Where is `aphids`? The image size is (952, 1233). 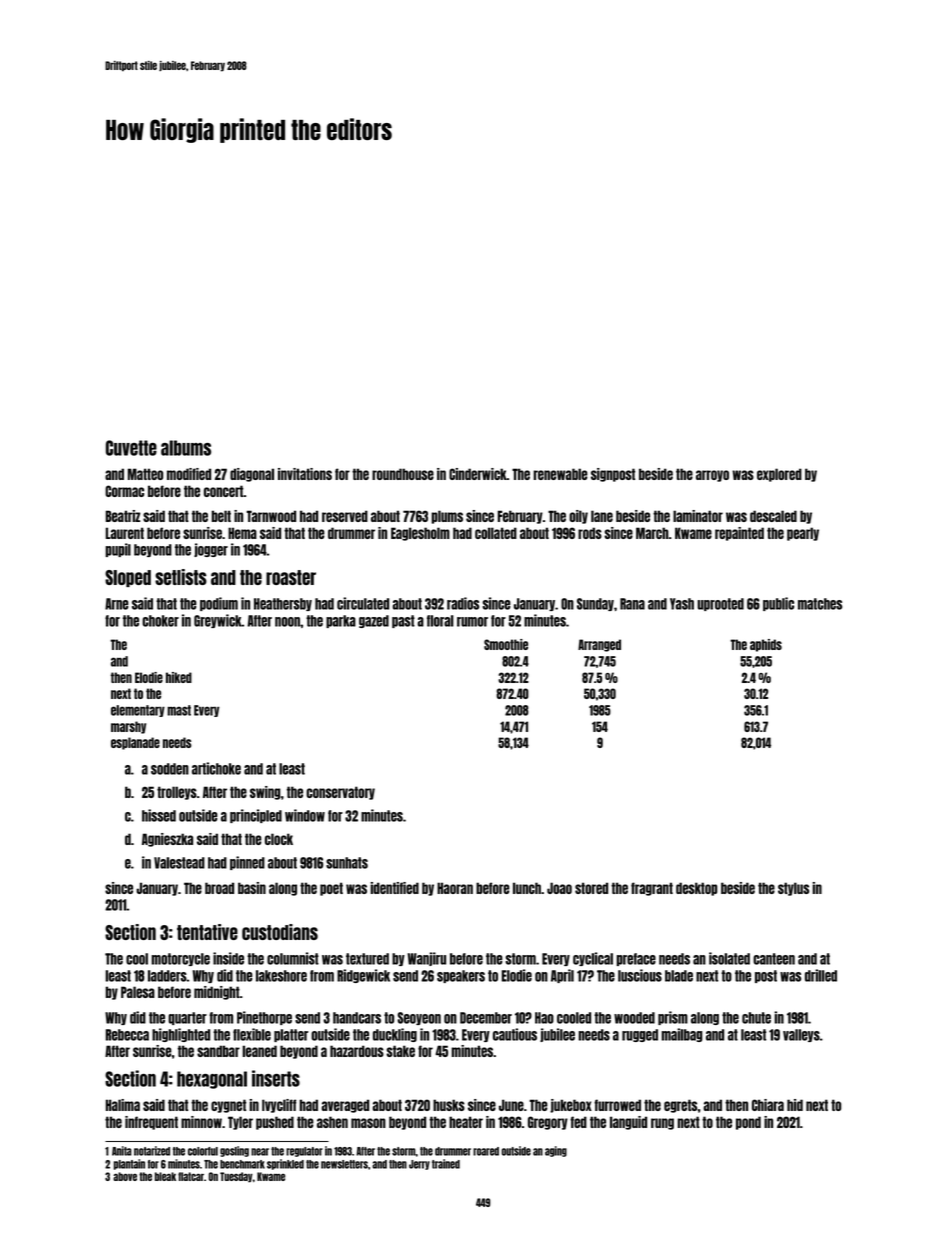
aphids is located at coordinates (766, 645).
